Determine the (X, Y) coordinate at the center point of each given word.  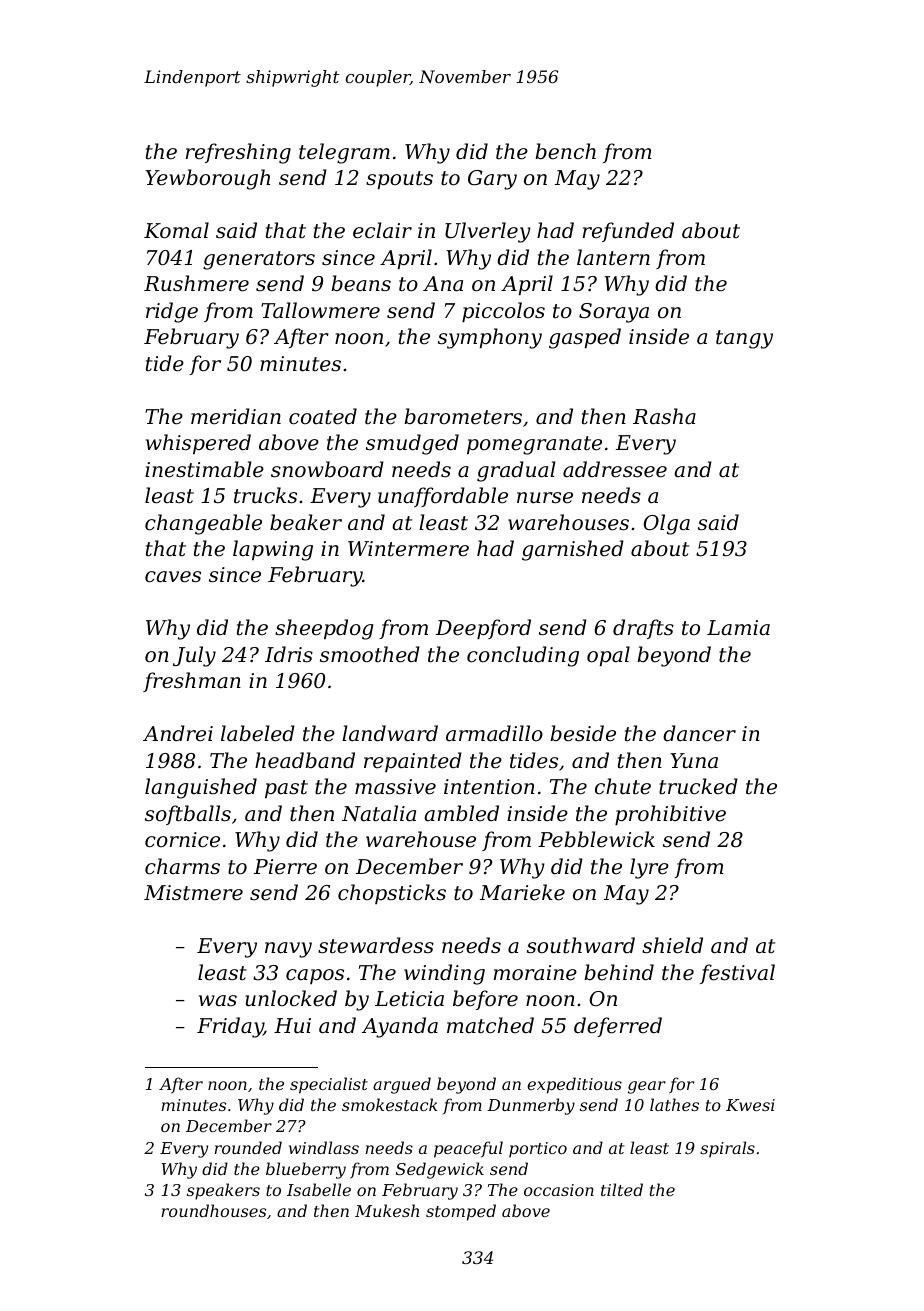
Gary (492, 180)
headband (305, 760)
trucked (698, 786)
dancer (699, 733)
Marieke (522, 892)
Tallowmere (320, 310)
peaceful (468, 1149)
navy (288, 950)
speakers (223, 1191)
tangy (744, 339)
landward (390, 733)
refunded (628, 232)
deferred (618, 1027)
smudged (412, 444)
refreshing (238, 153)
